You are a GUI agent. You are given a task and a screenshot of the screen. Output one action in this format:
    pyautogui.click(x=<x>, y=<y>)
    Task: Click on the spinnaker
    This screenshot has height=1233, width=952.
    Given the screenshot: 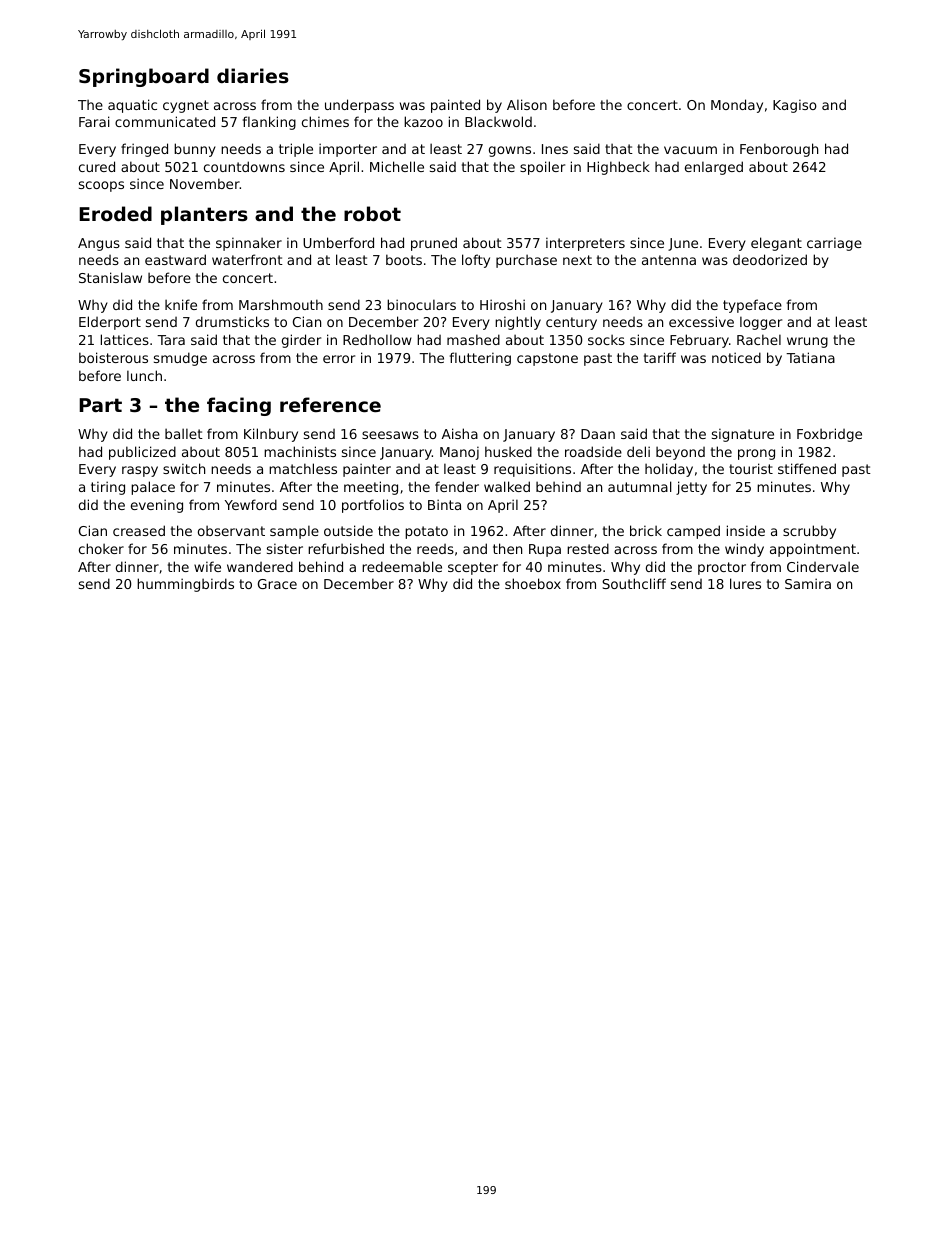 What is the action you would take?
    pyautogui.click(x=249, y=244)
